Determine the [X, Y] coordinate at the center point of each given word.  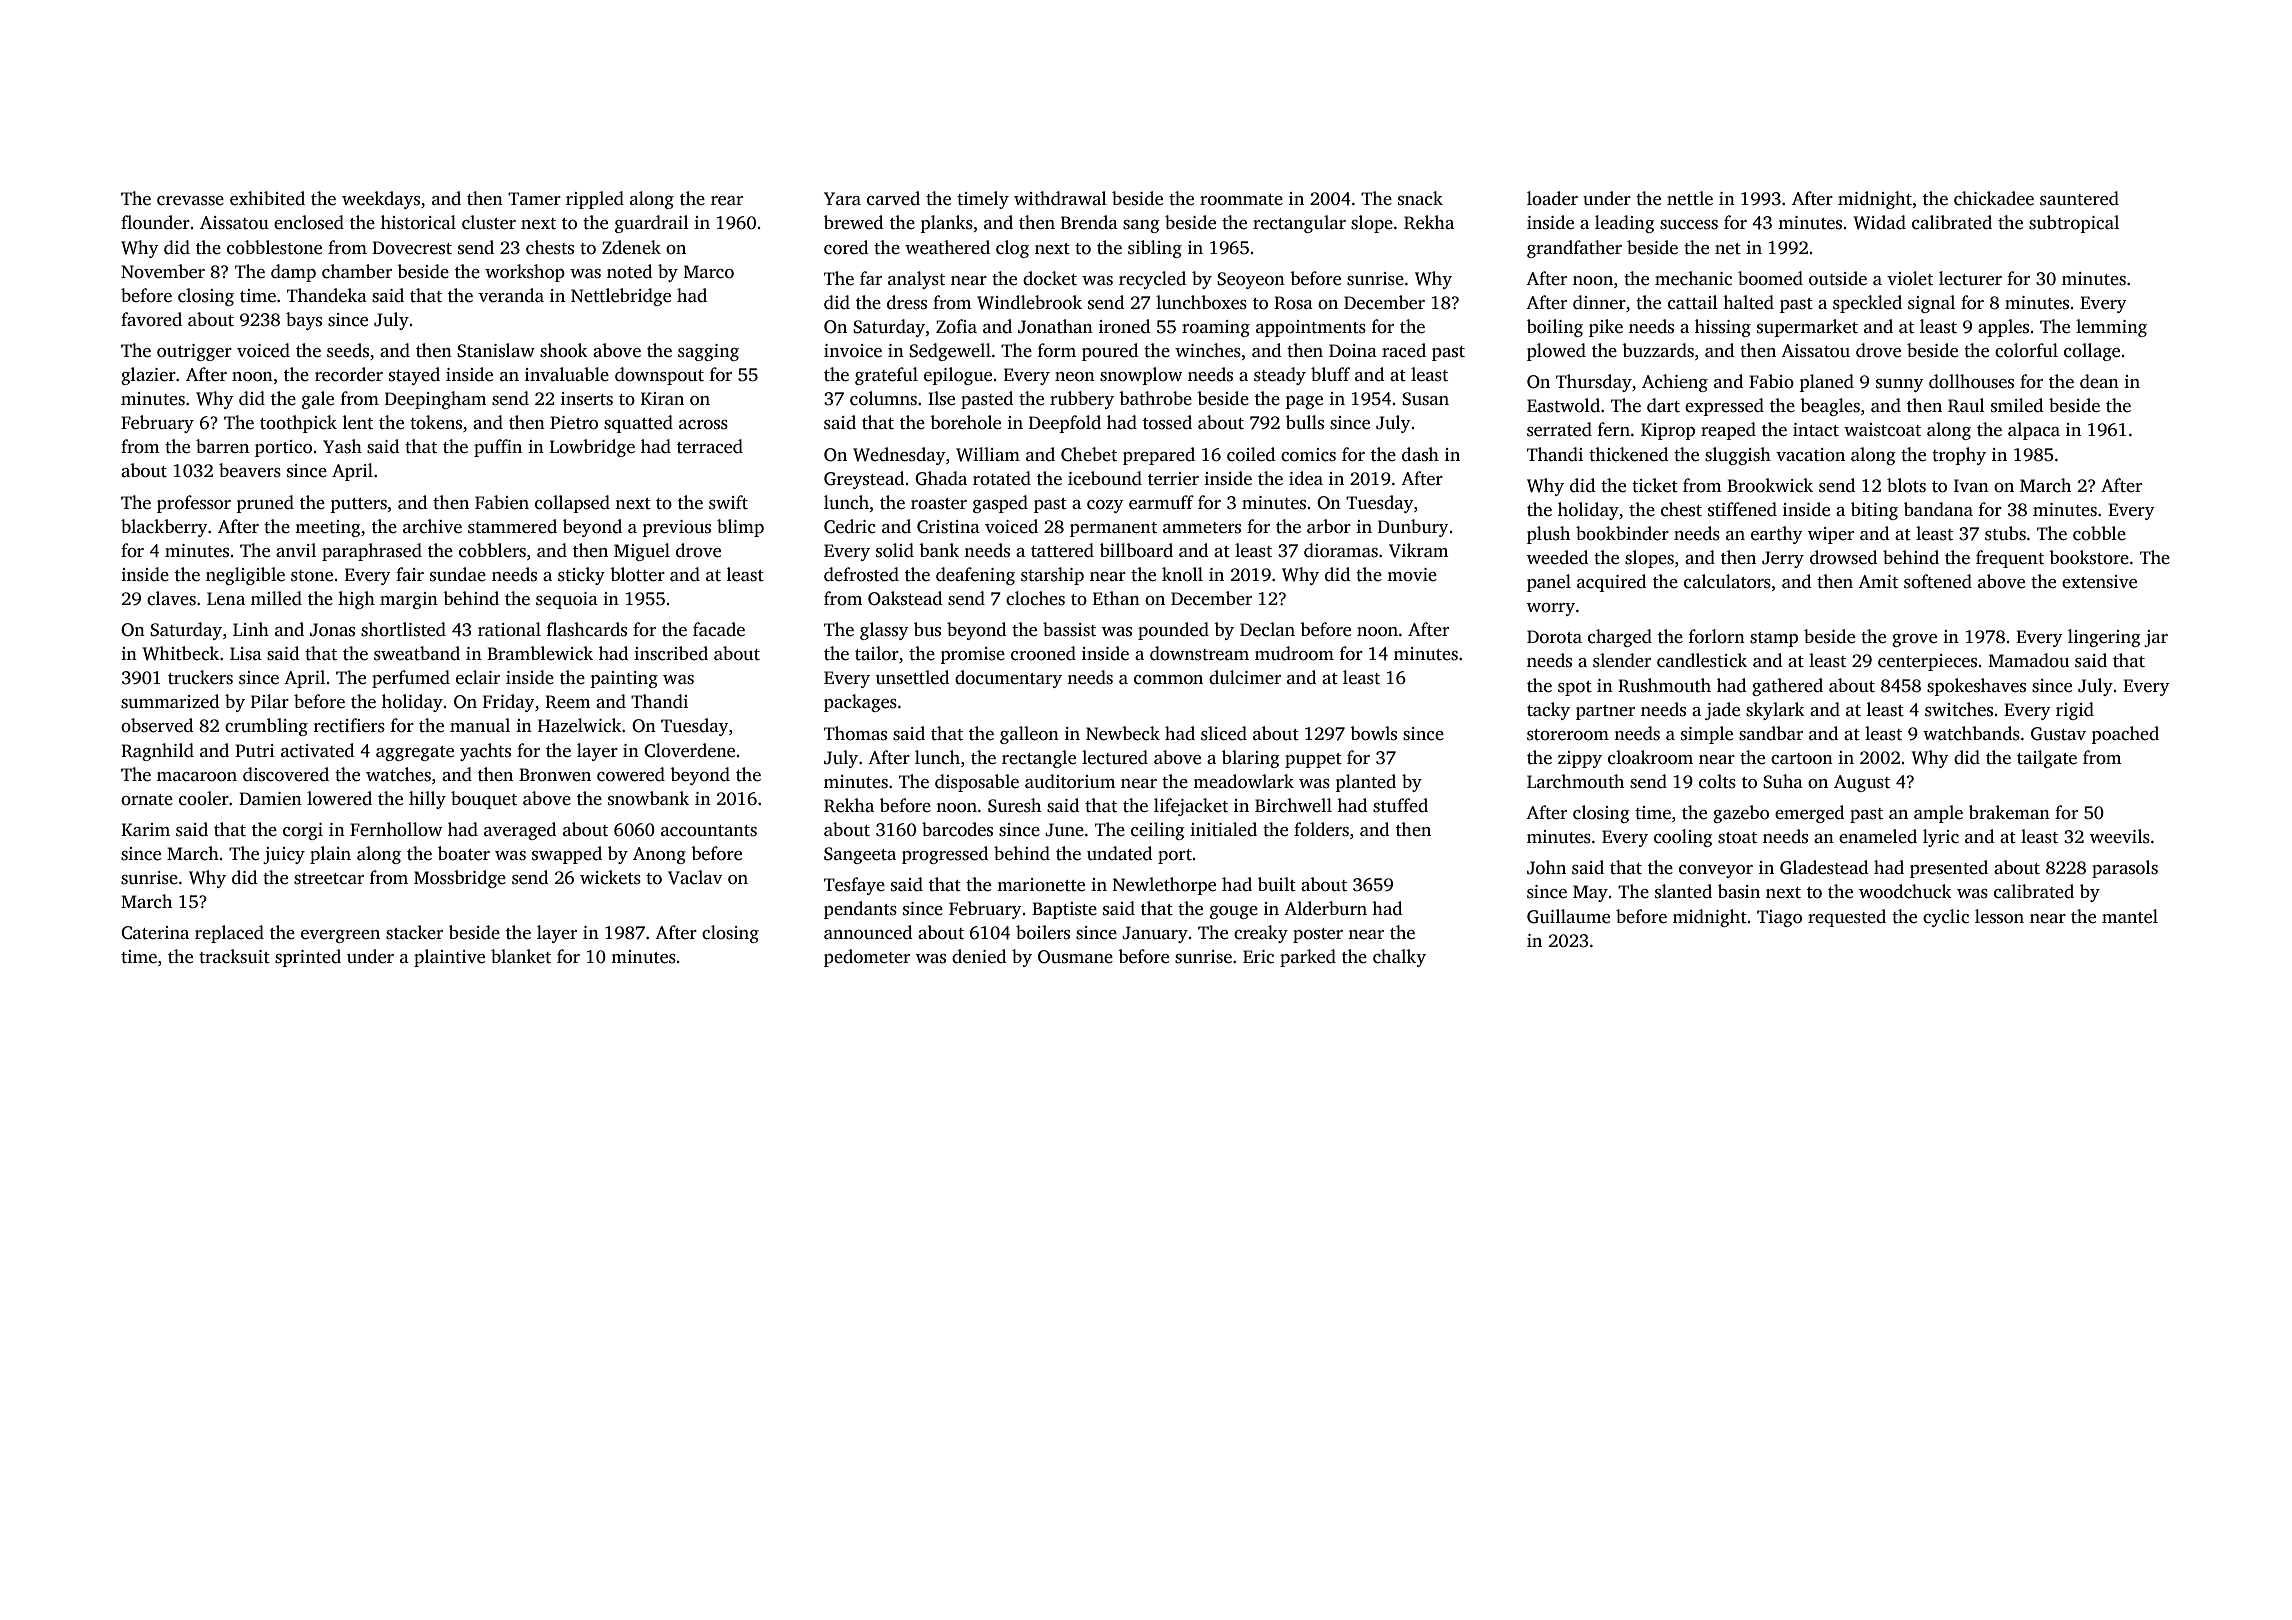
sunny [1900, 385]
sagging [708, 352]
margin [409, 600]
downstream [1199, 653]
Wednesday [899, 456]
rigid [2075, 711]
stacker [414, 932]
